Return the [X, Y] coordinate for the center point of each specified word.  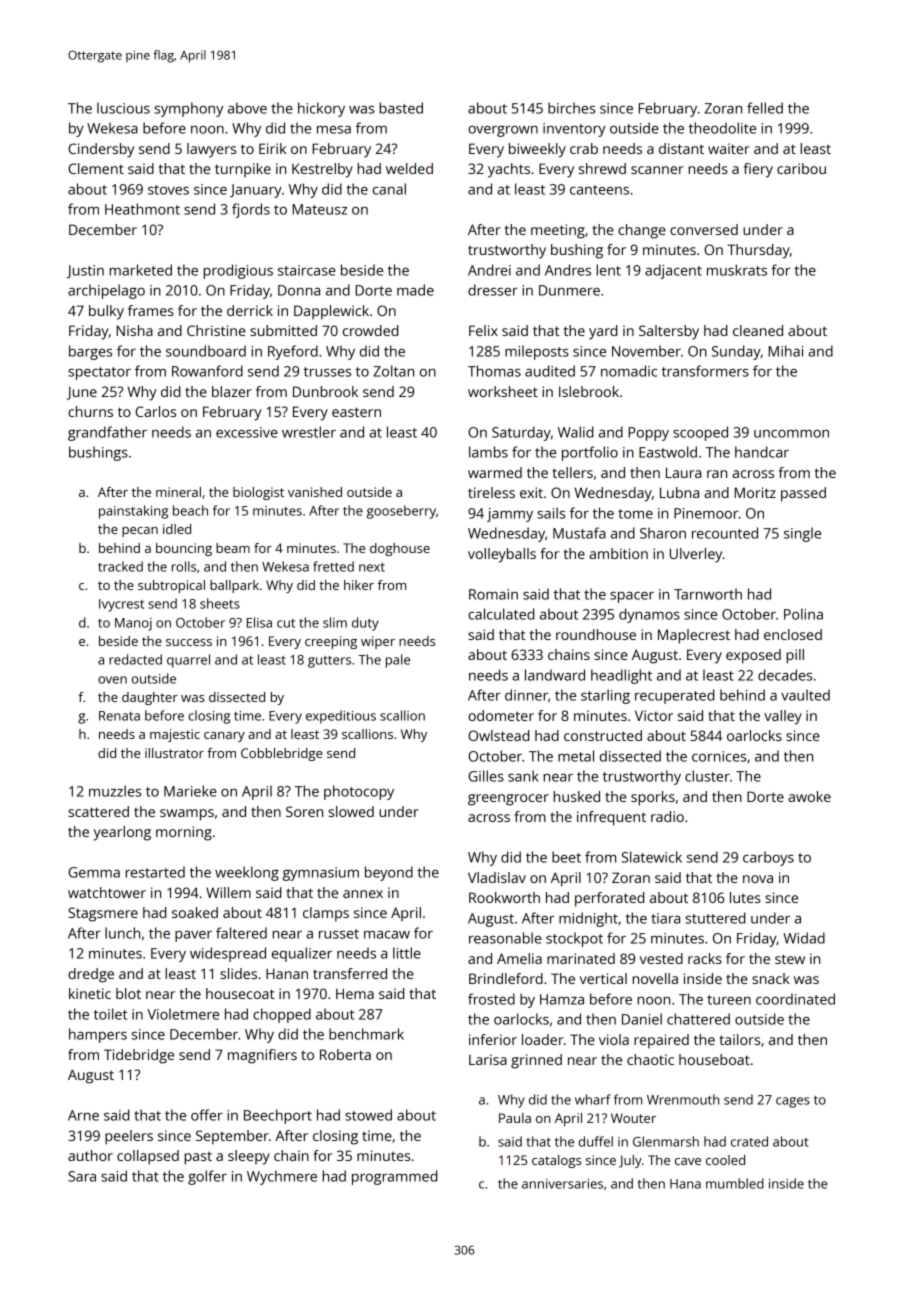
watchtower [107, 892]
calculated [501, 614]
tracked [120, 566]
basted [401, 108]
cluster [707, 776]
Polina [803, 614]
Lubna [679, 492]
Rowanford [207, 371]
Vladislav [497, 877]
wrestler [309, 432]
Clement [96, 168]
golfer [207, 1177]
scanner [657, 170]
